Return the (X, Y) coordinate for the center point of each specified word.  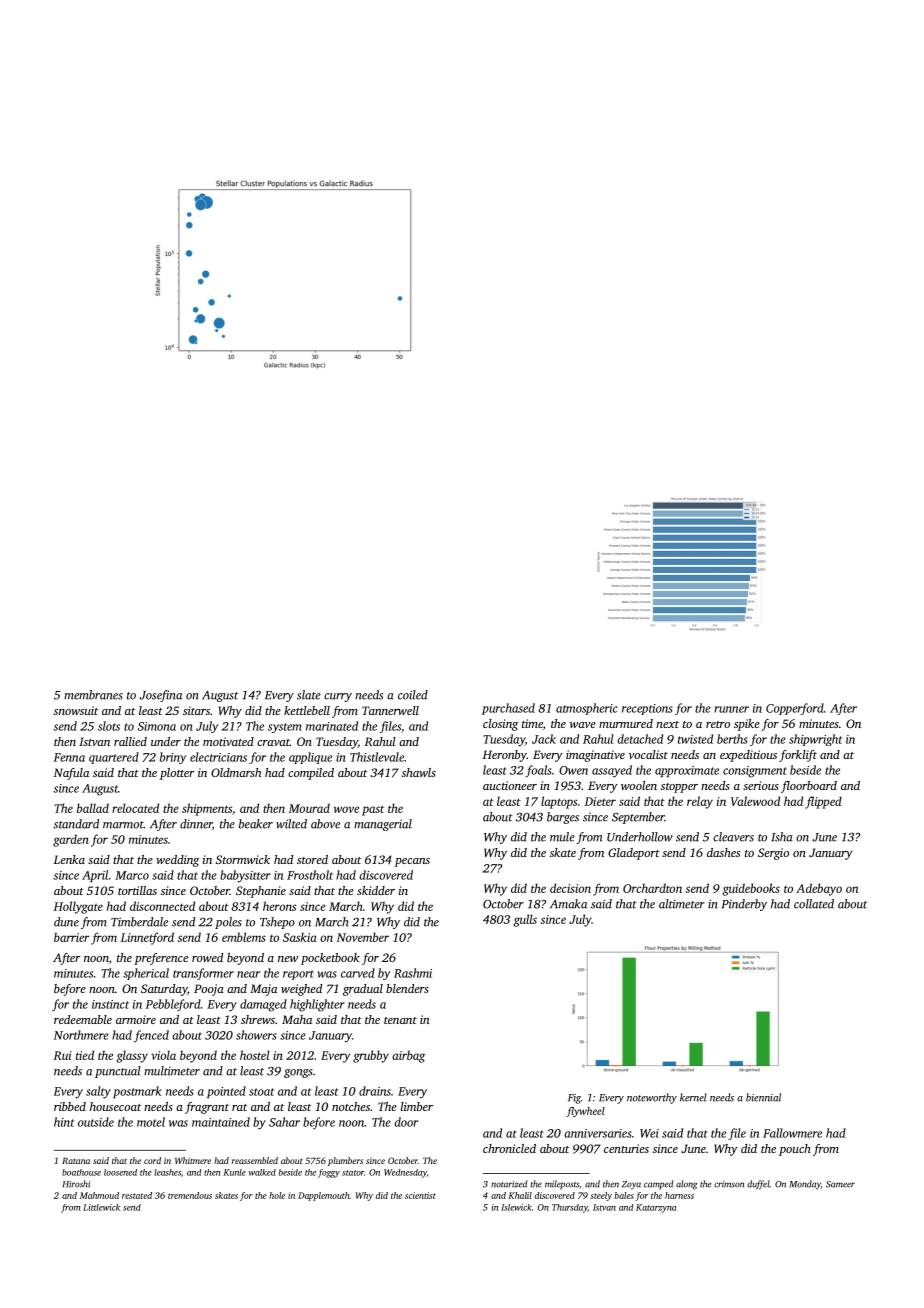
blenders (407, 988)
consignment (755, 772)
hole (277, 1195)
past (373, 810)
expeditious (748, 756)
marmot (123, 825)
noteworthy (652, 1098)
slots (109, 726)
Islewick (516, 1207)
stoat (261, 1092)
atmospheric (587, 709)
